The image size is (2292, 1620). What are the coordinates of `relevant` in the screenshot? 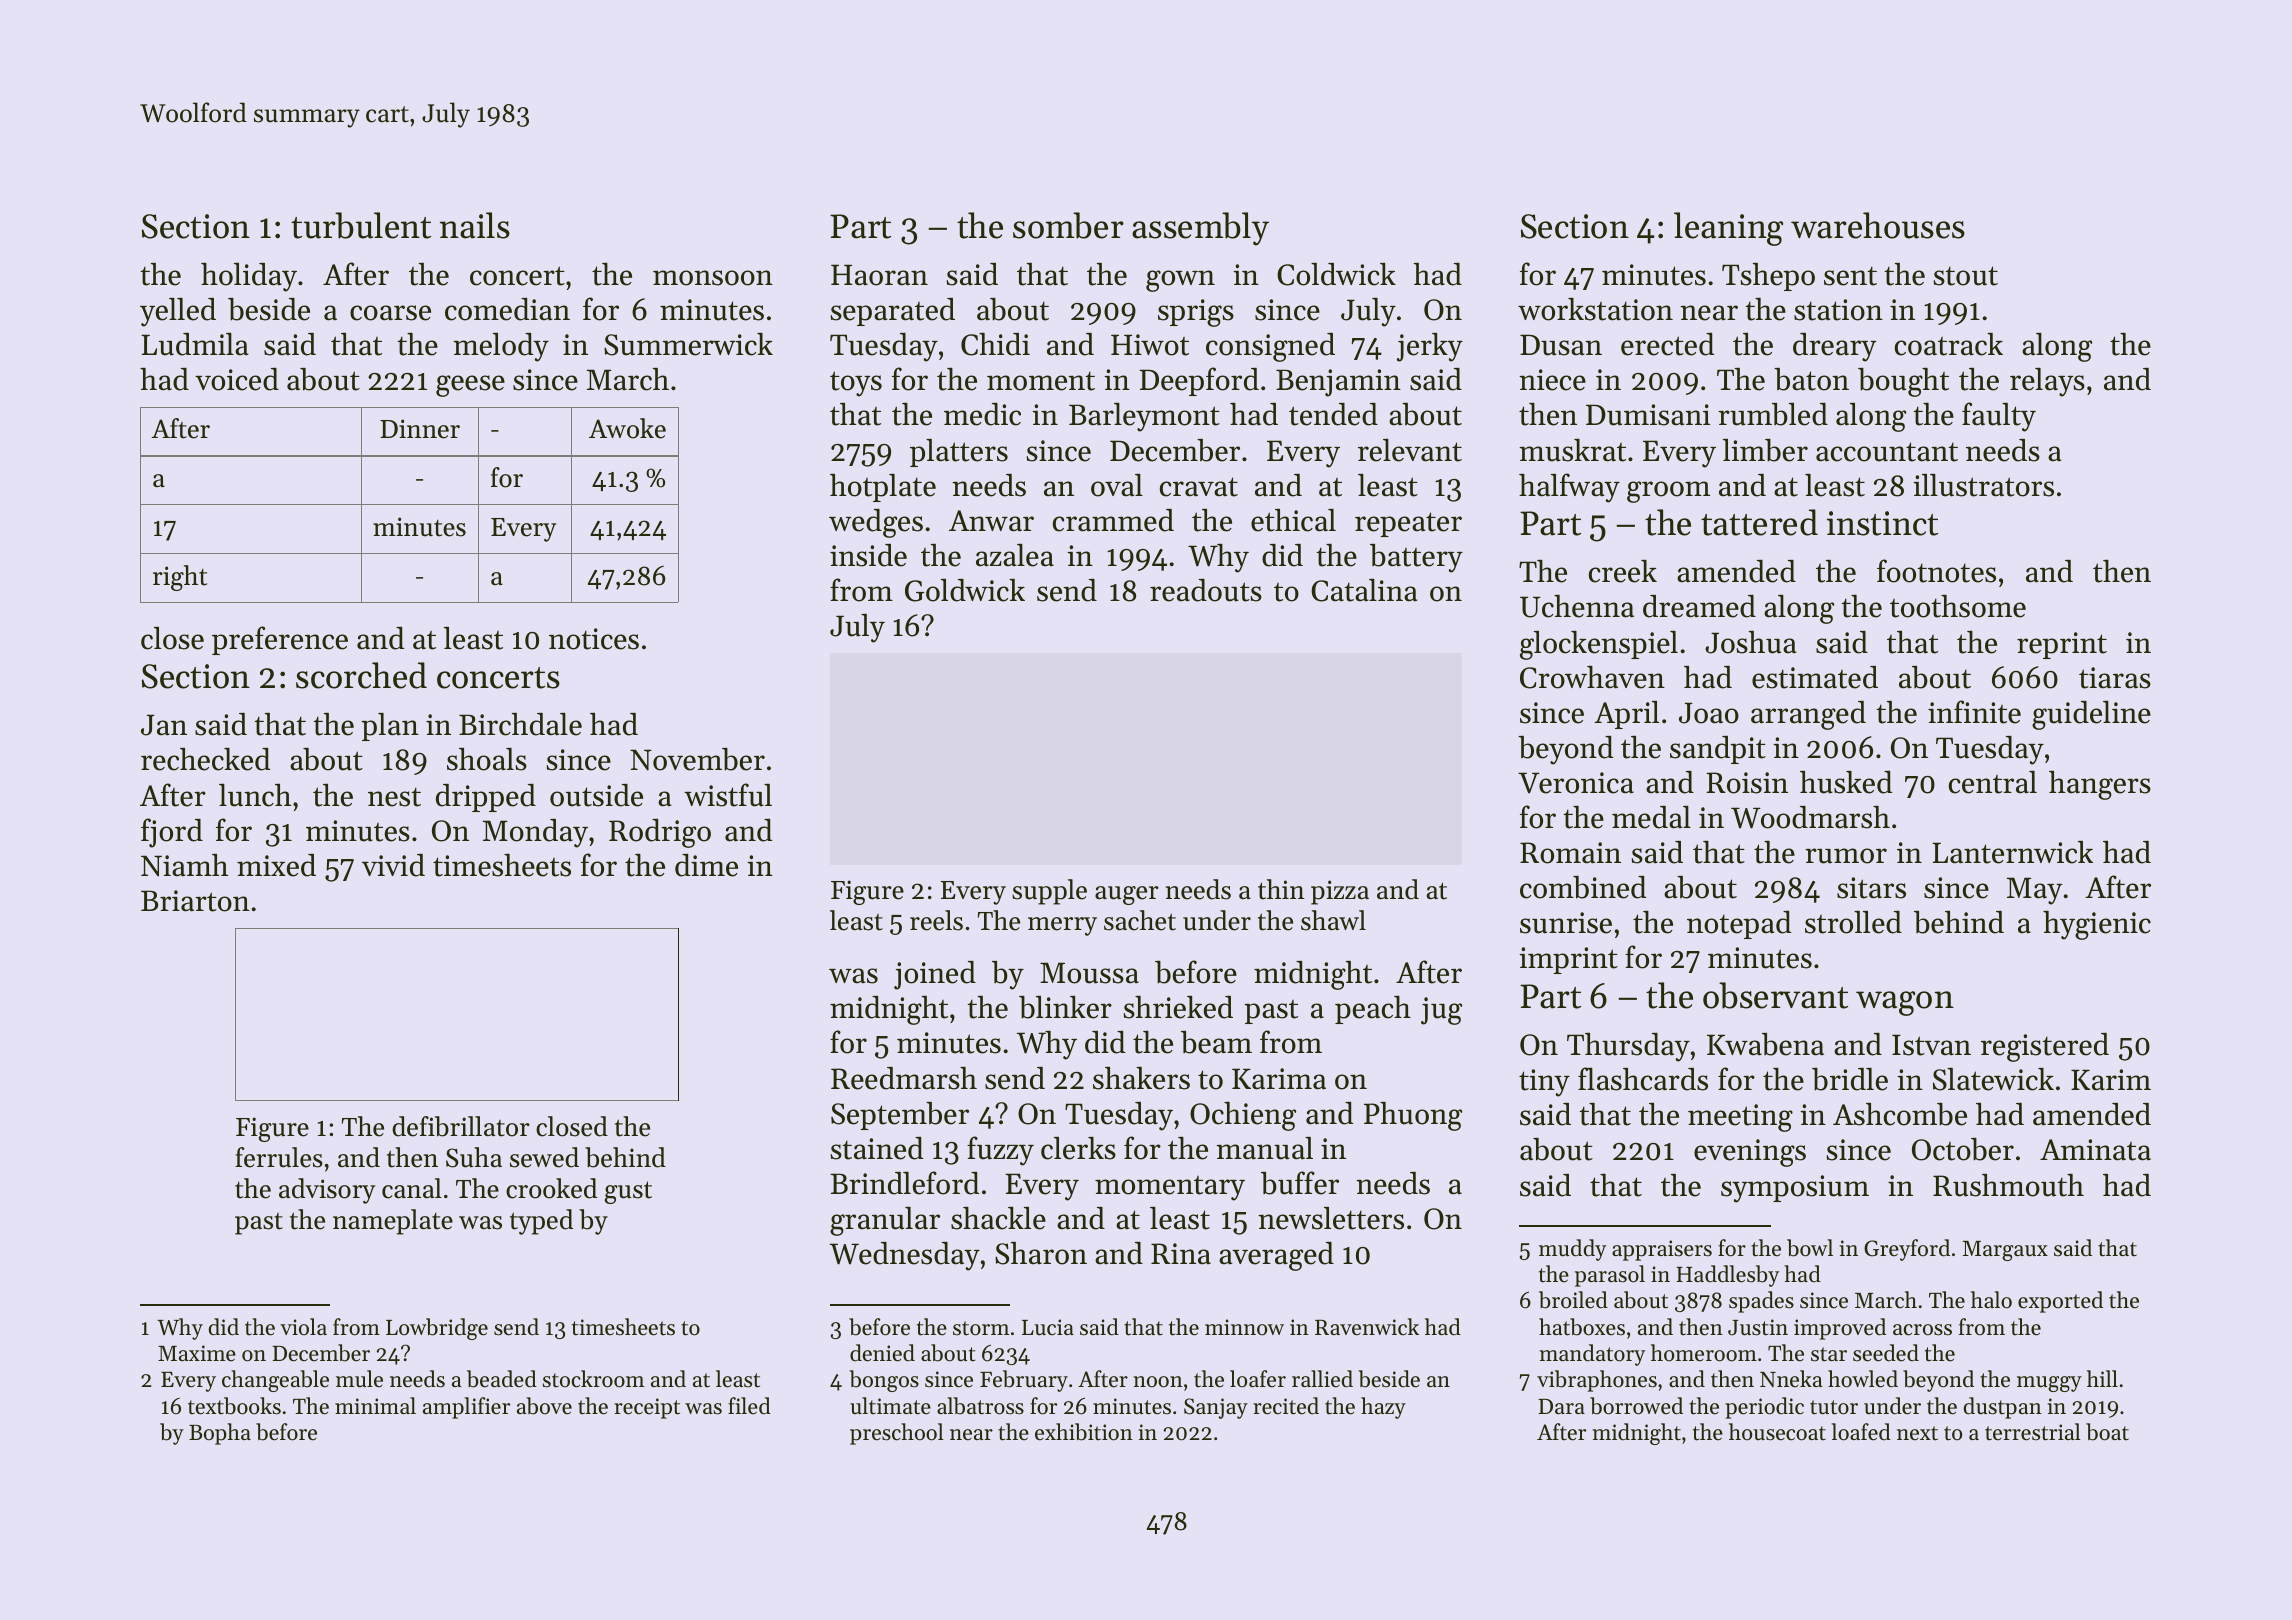 It's located at (1410, 450).
